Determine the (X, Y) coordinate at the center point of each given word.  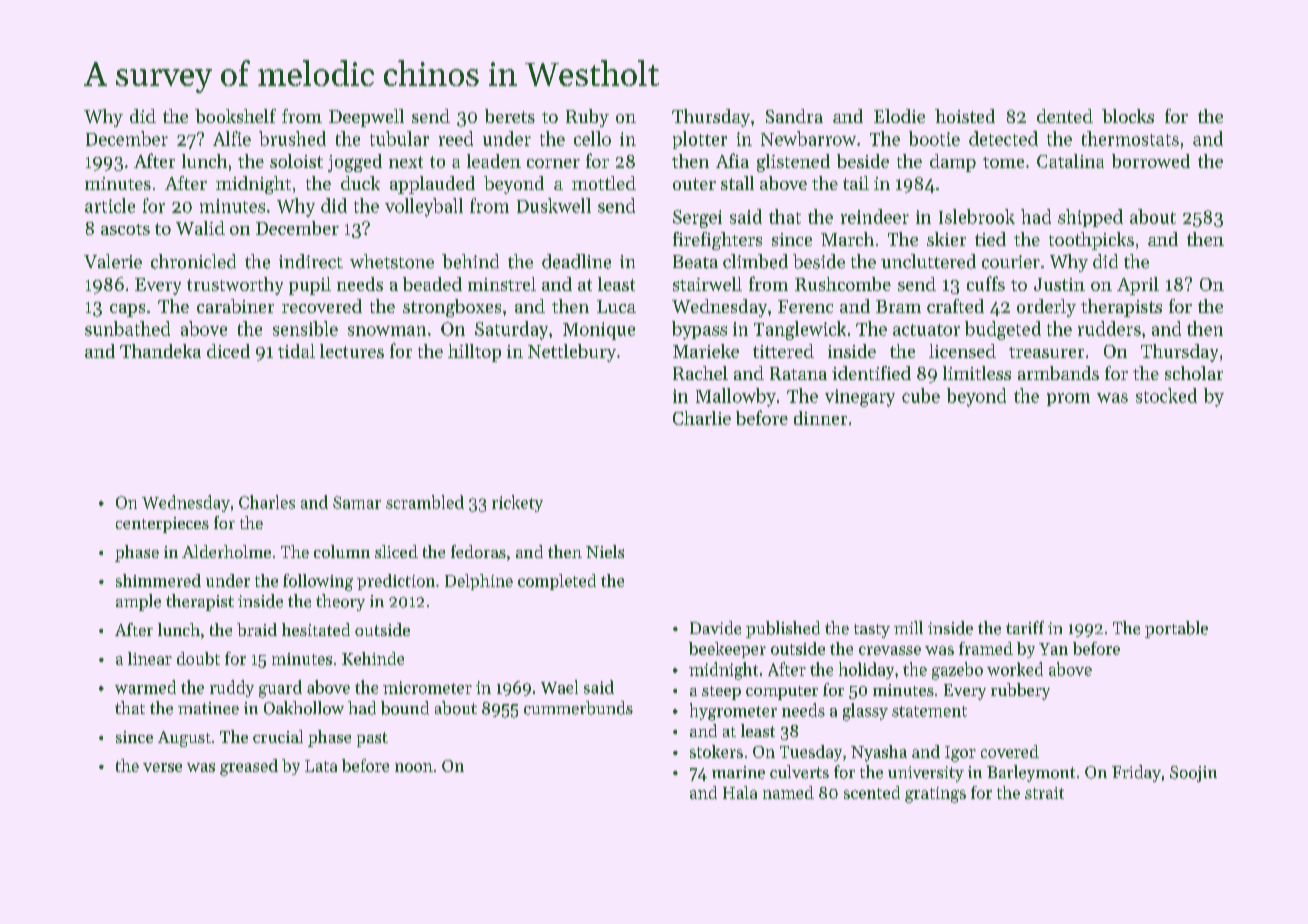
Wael (559, 687)
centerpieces (162, 525)
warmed (145, 687)
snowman (387, 331)
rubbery (1020, 691)
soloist (296, 161)
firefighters (717, 241)
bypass (699, 330)
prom (1068, 399)
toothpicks (1091, 241)
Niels (605, 551)
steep (721, 693)
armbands (1058, 373)
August (184, 739)
